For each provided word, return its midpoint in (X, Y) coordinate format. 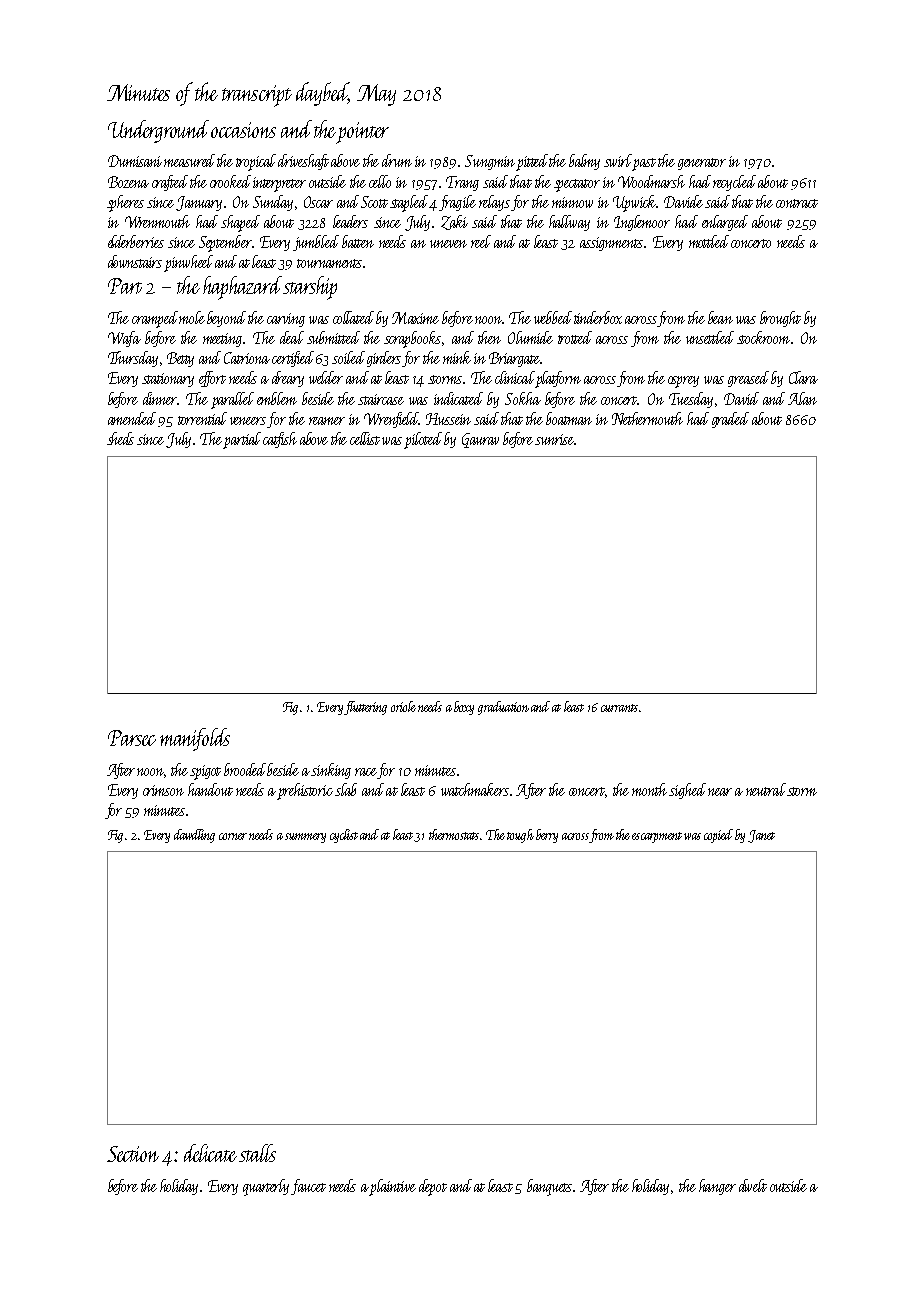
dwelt (753, 1185)
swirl (618, 160)
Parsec (132, 738)
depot (433, 1187)
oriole (403, 706)
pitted (533, 162)
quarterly (266, 1187)
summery (305, 838)
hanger (717, 1187)
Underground (158, 131)
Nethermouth (647, 418)
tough (520, 836)
